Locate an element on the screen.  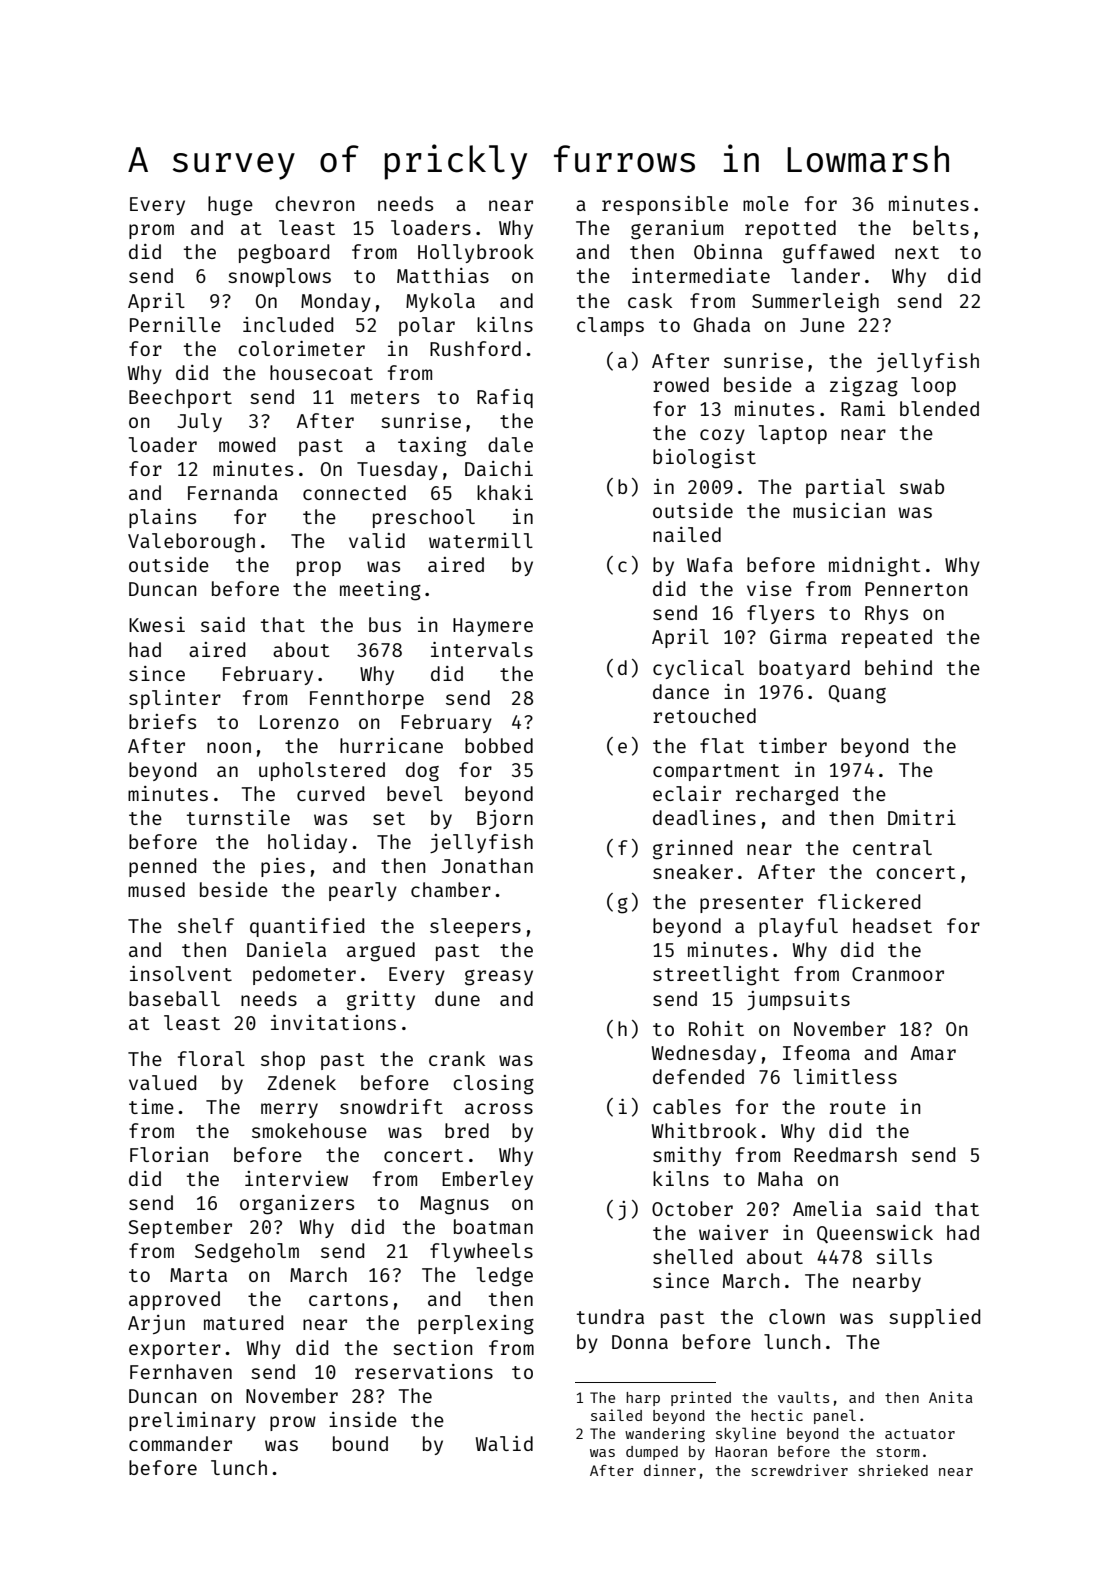
chevron is located at coordinates (314, 203).
